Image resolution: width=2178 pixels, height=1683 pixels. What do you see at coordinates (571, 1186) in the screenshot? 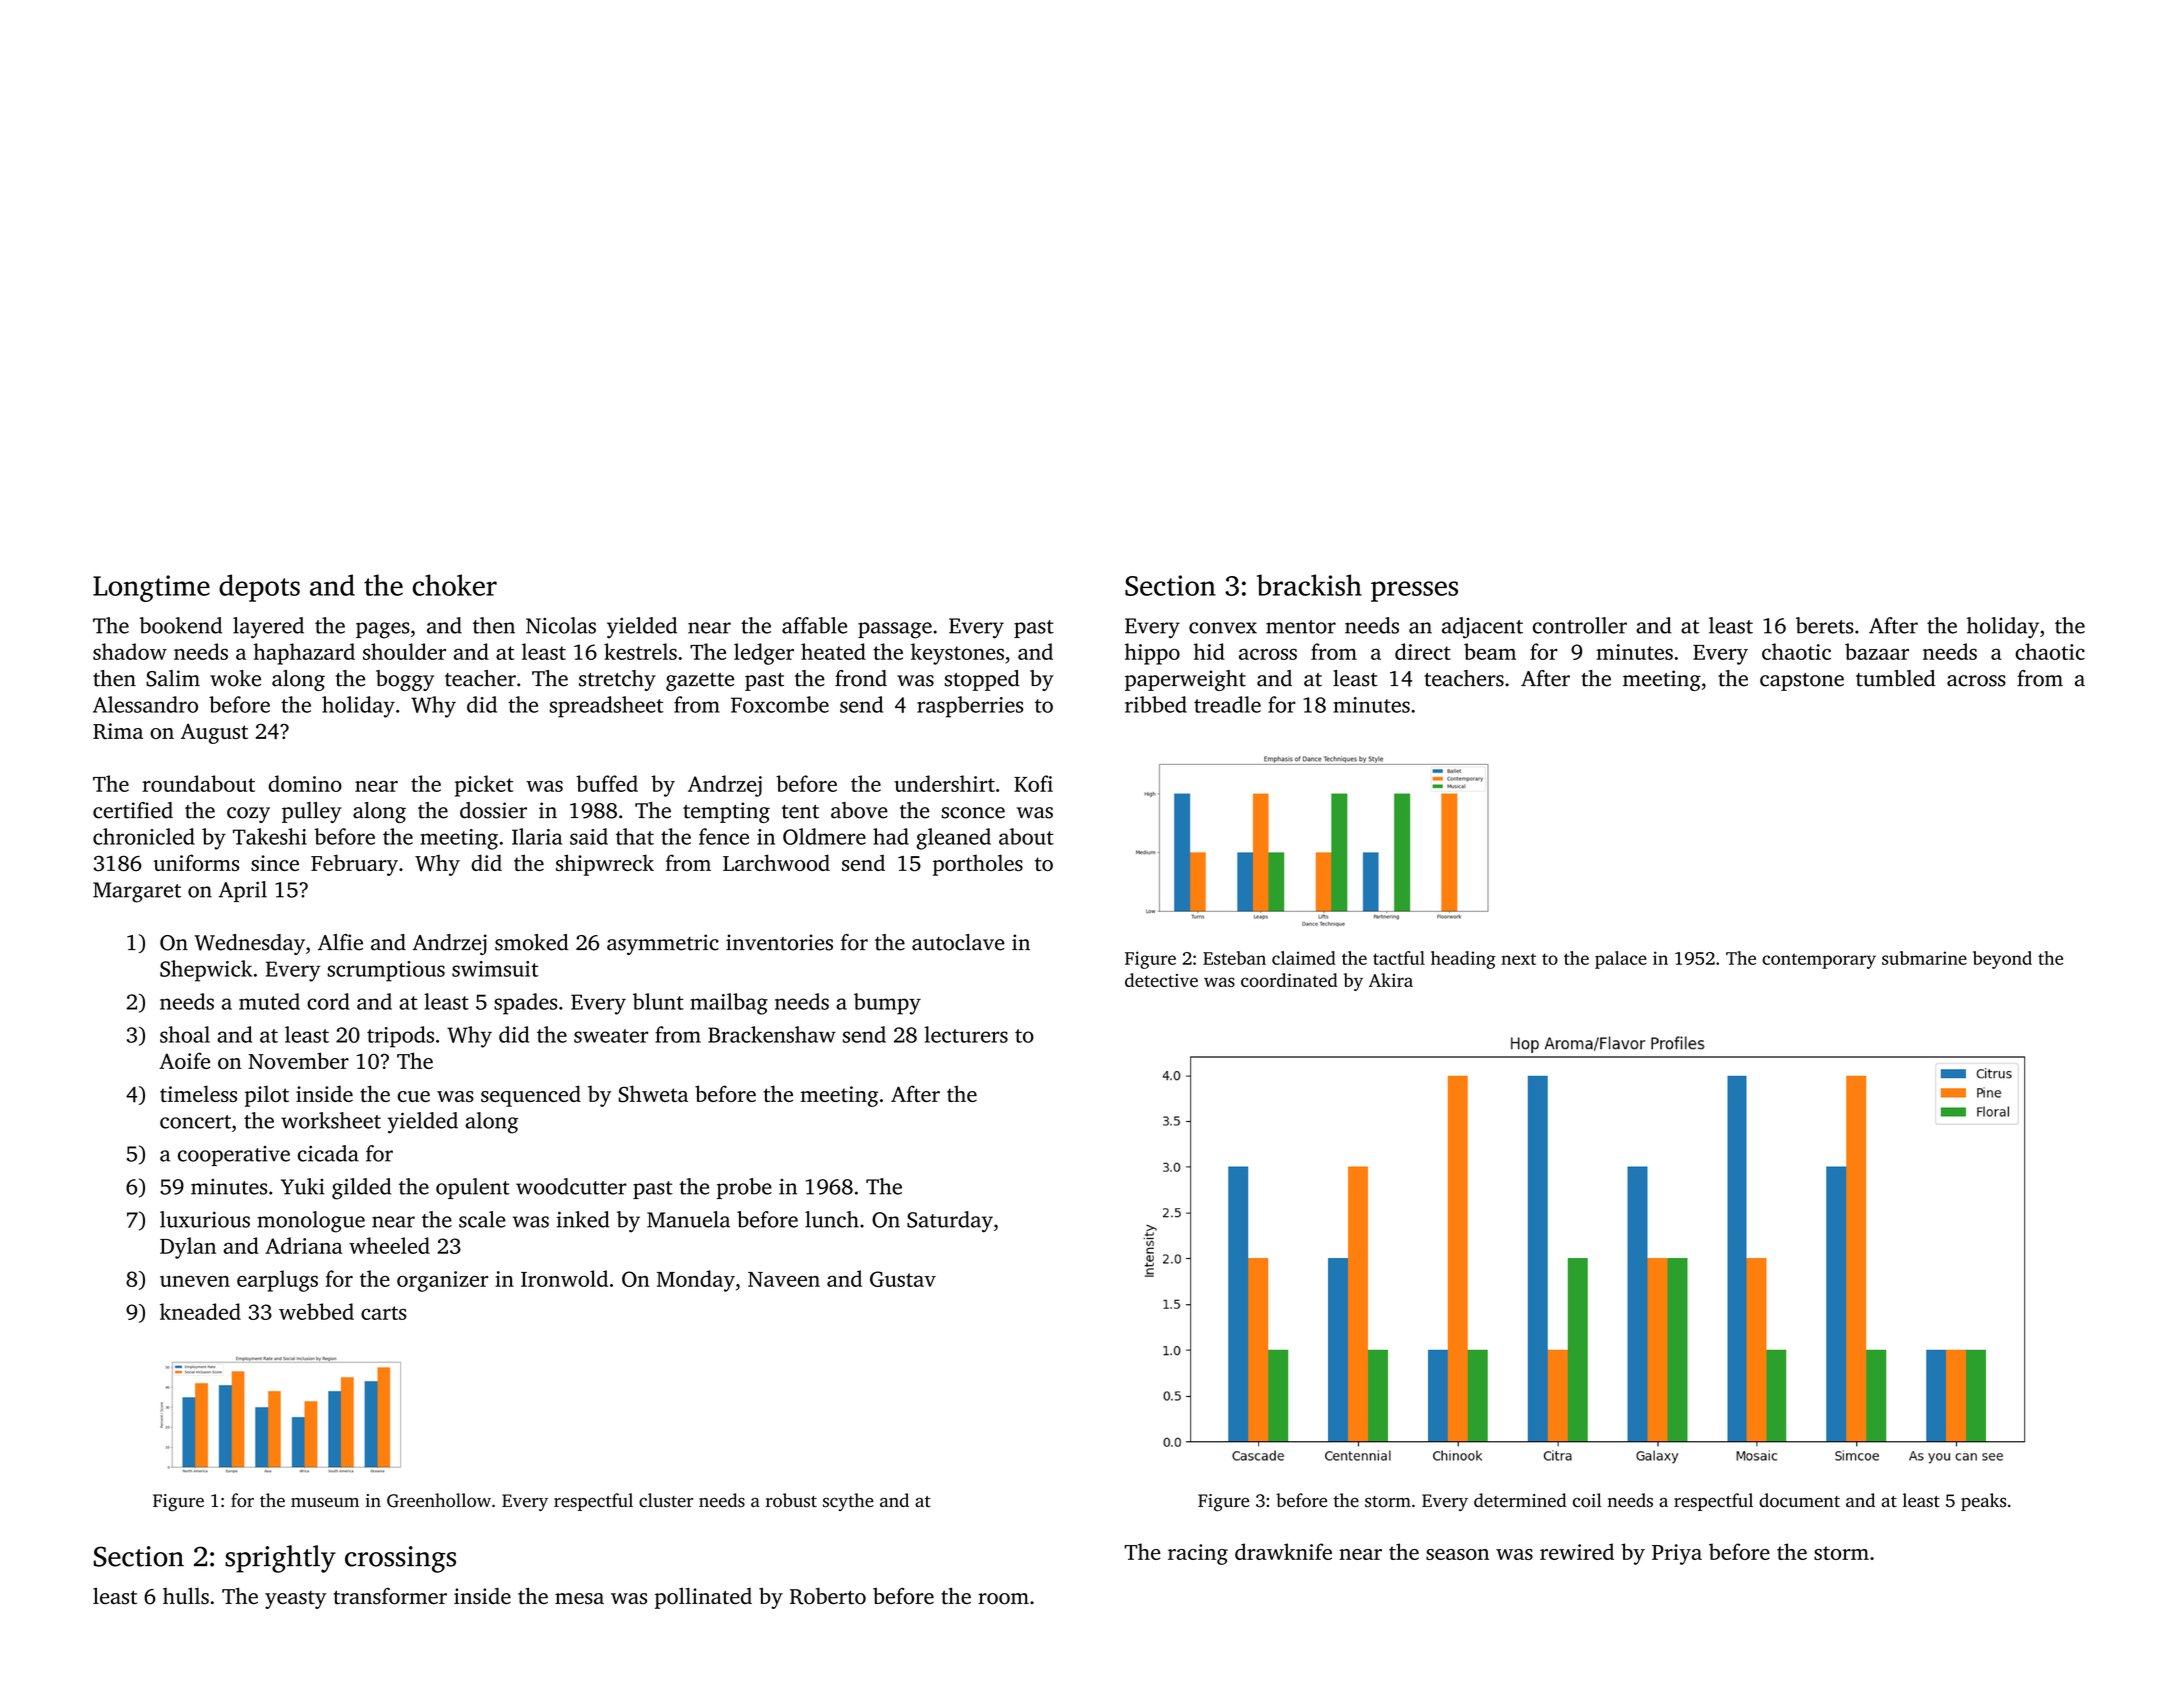
I see `woodcutter` at bounding box center [571, 1186].
